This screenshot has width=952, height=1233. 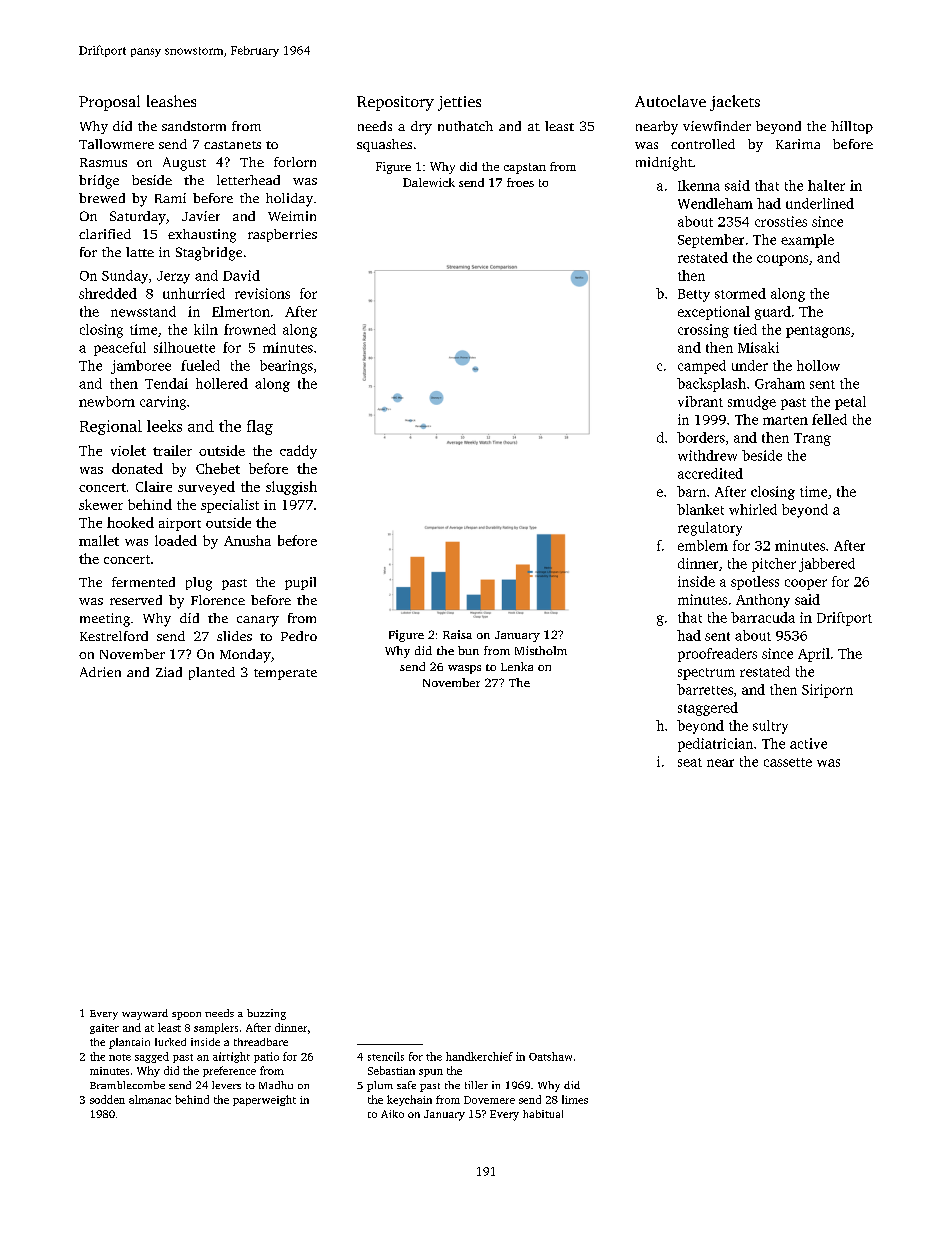 What do you see at coordinates (550, 1056) in the screenshot?
I see `Oatshaw` at bounding box center [550, 1056].
